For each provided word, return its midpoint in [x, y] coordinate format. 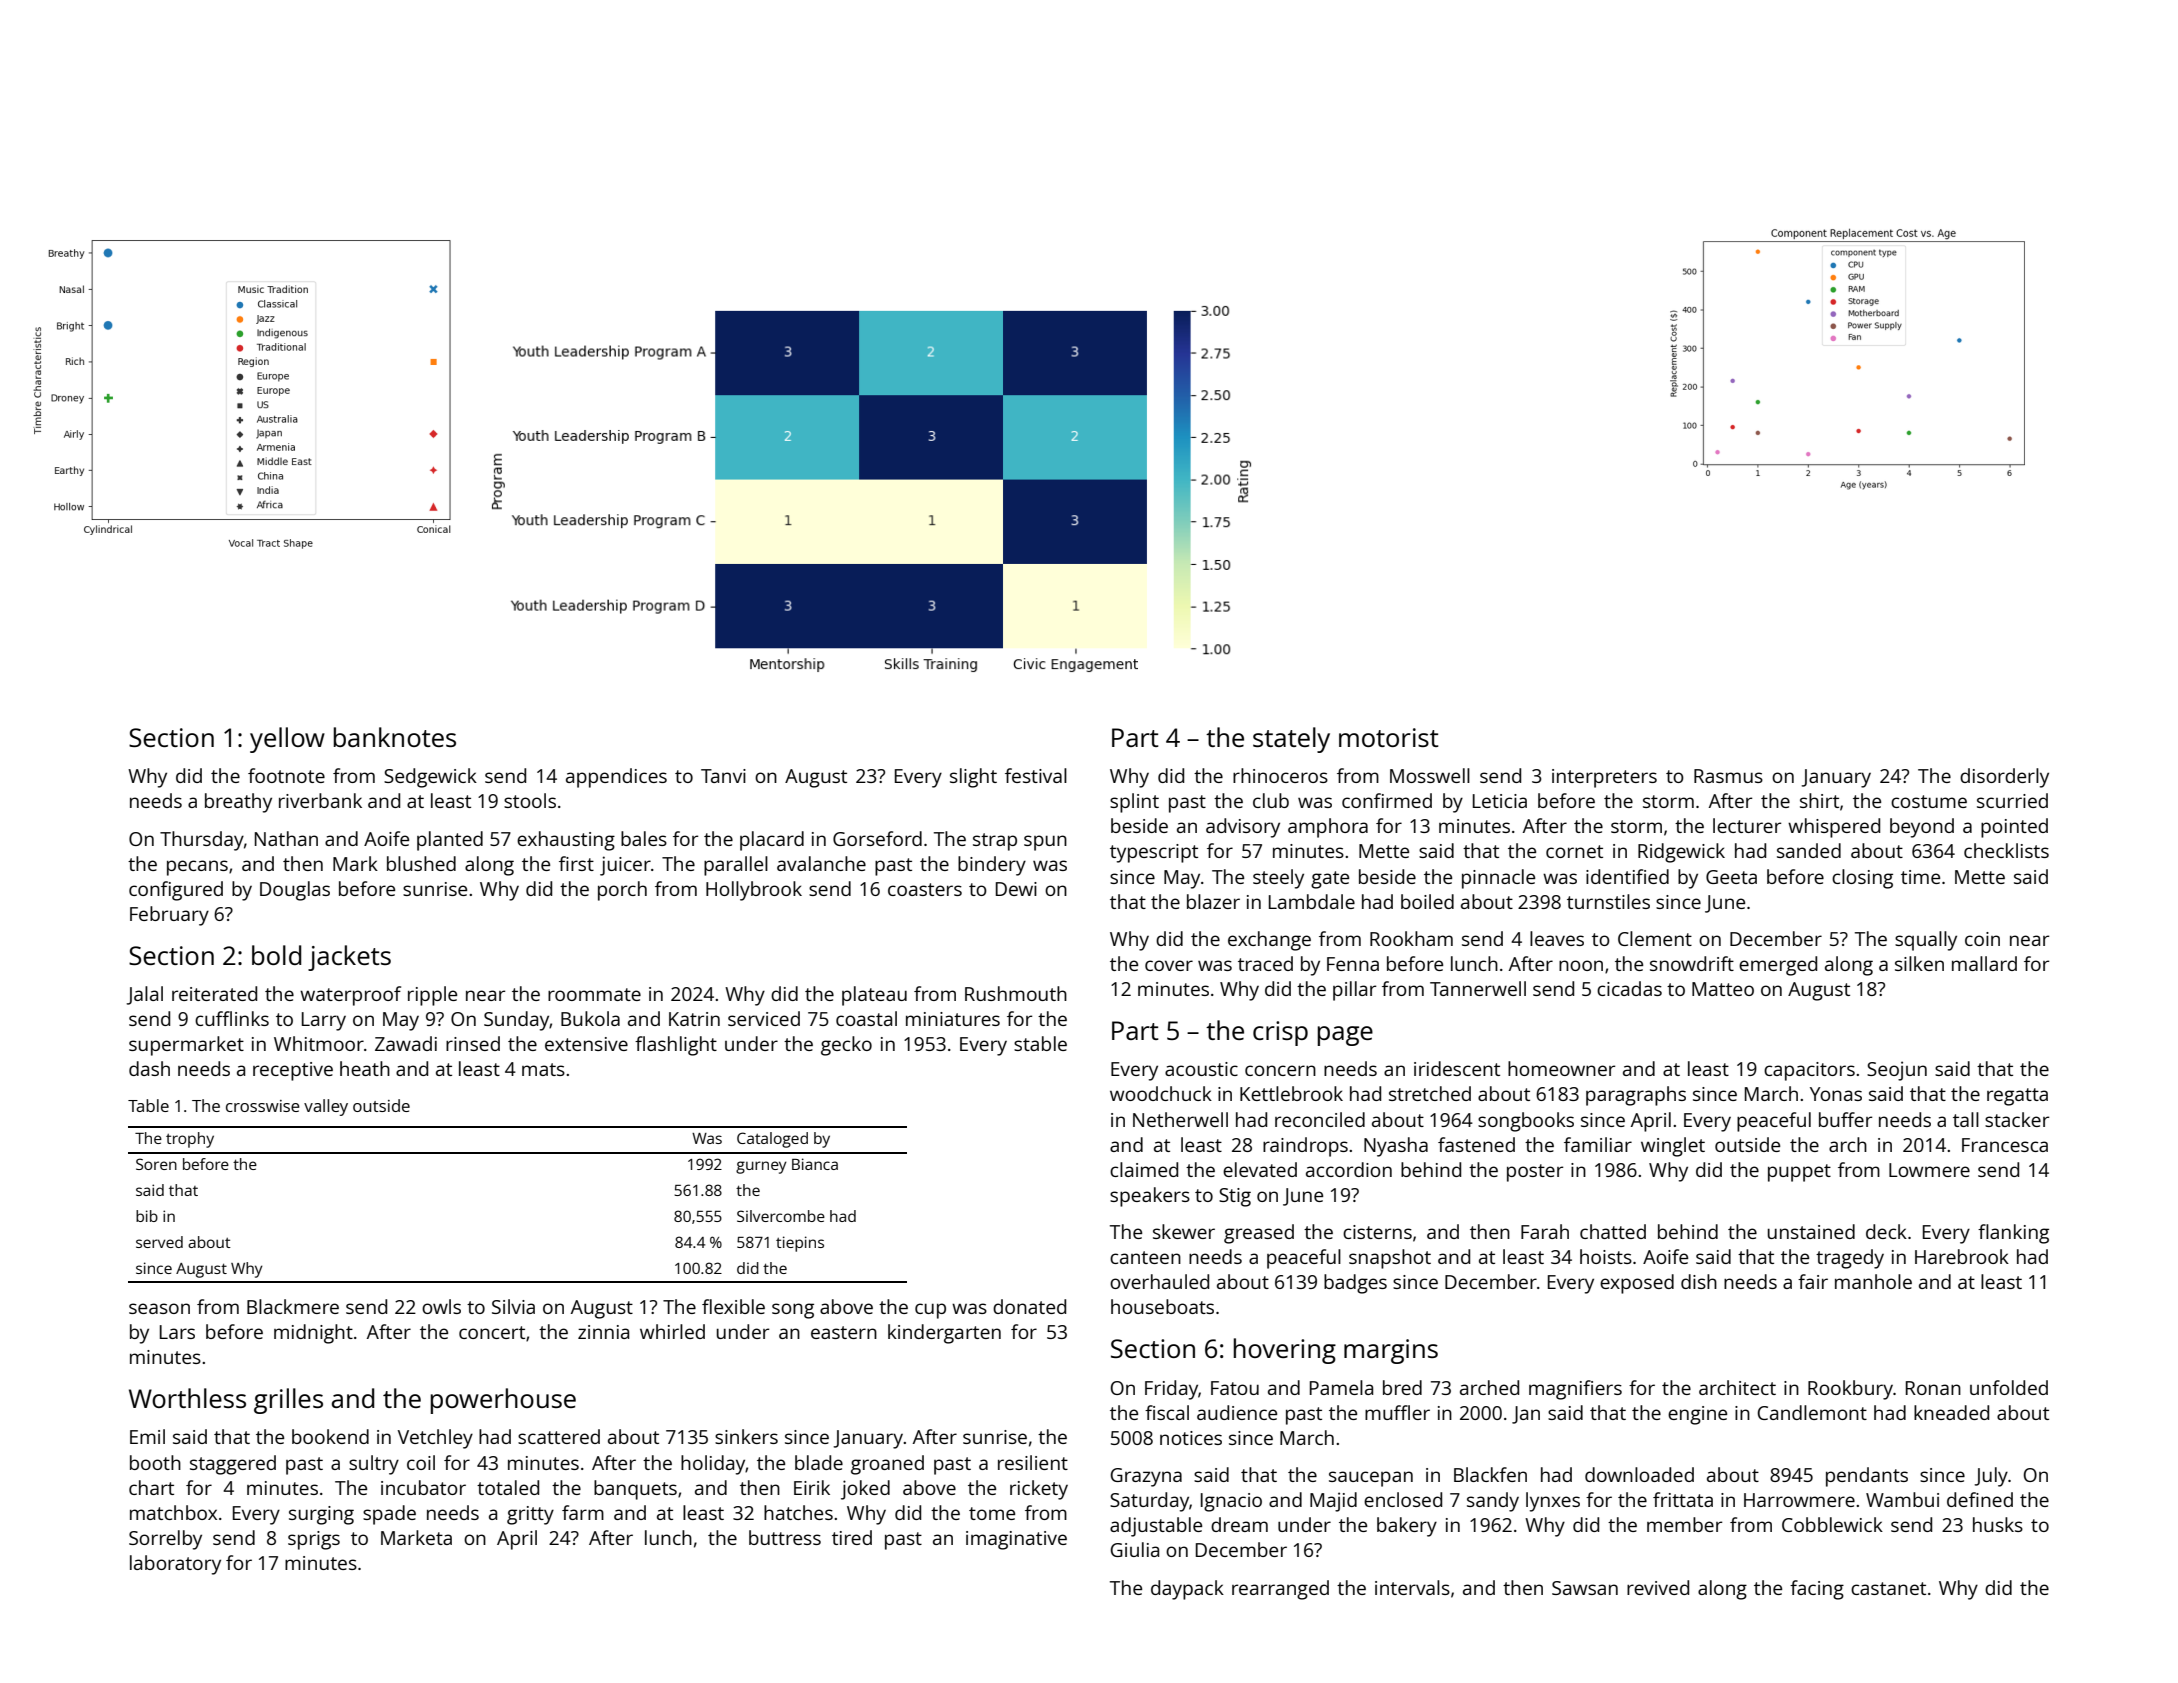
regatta [2017, 1097]
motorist [1389, 737]
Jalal [144, 995]
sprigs [314, 1540]
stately [1291, 740]
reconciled [1320, 1119]
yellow [287, 740]
